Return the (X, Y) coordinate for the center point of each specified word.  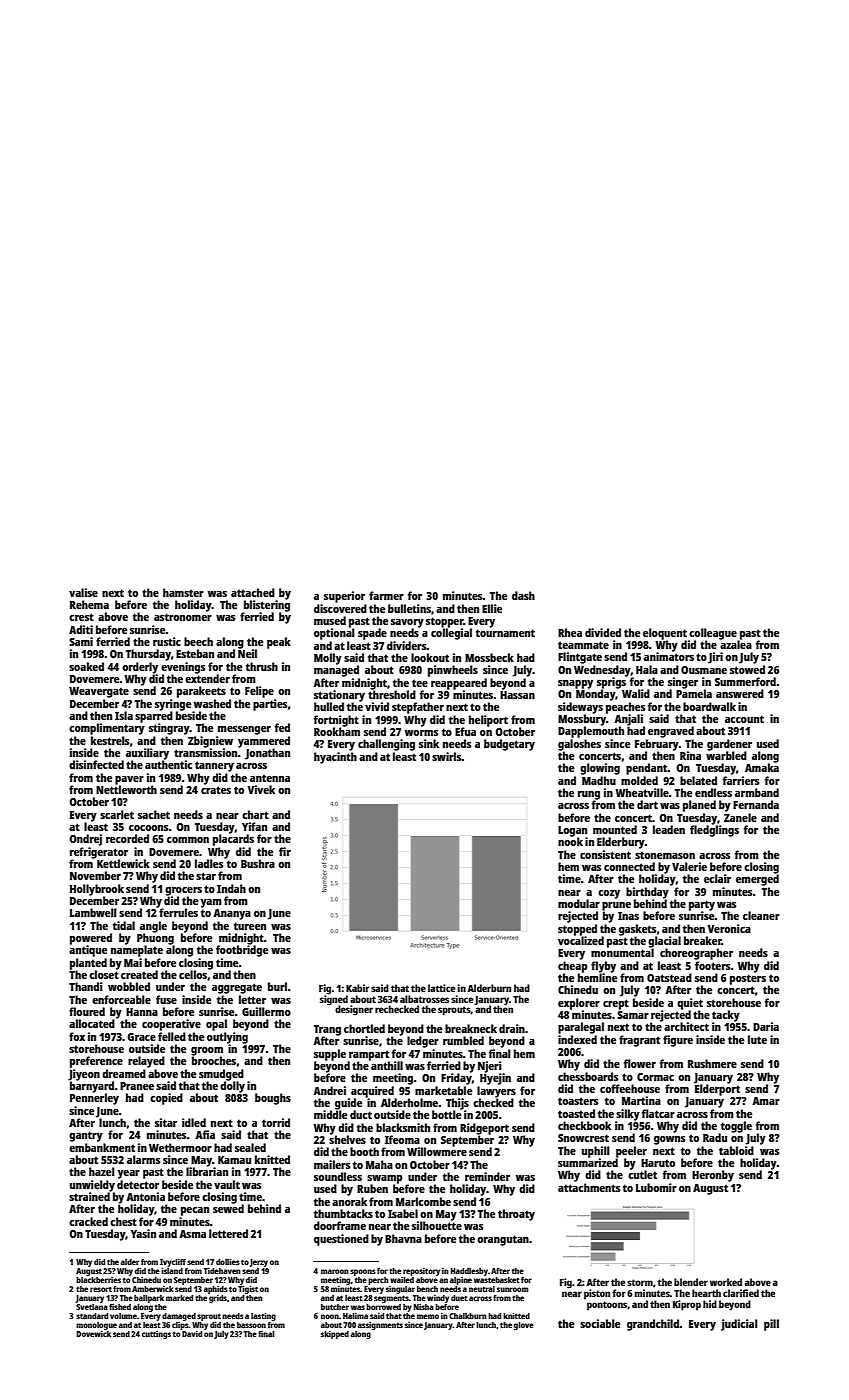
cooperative (171, 1025)
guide (348, 1104)
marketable (443, 1090)
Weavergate (99, 692)
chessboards (588, 1076)
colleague (713, 634)
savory (407, 623)
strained (89, 1196)
